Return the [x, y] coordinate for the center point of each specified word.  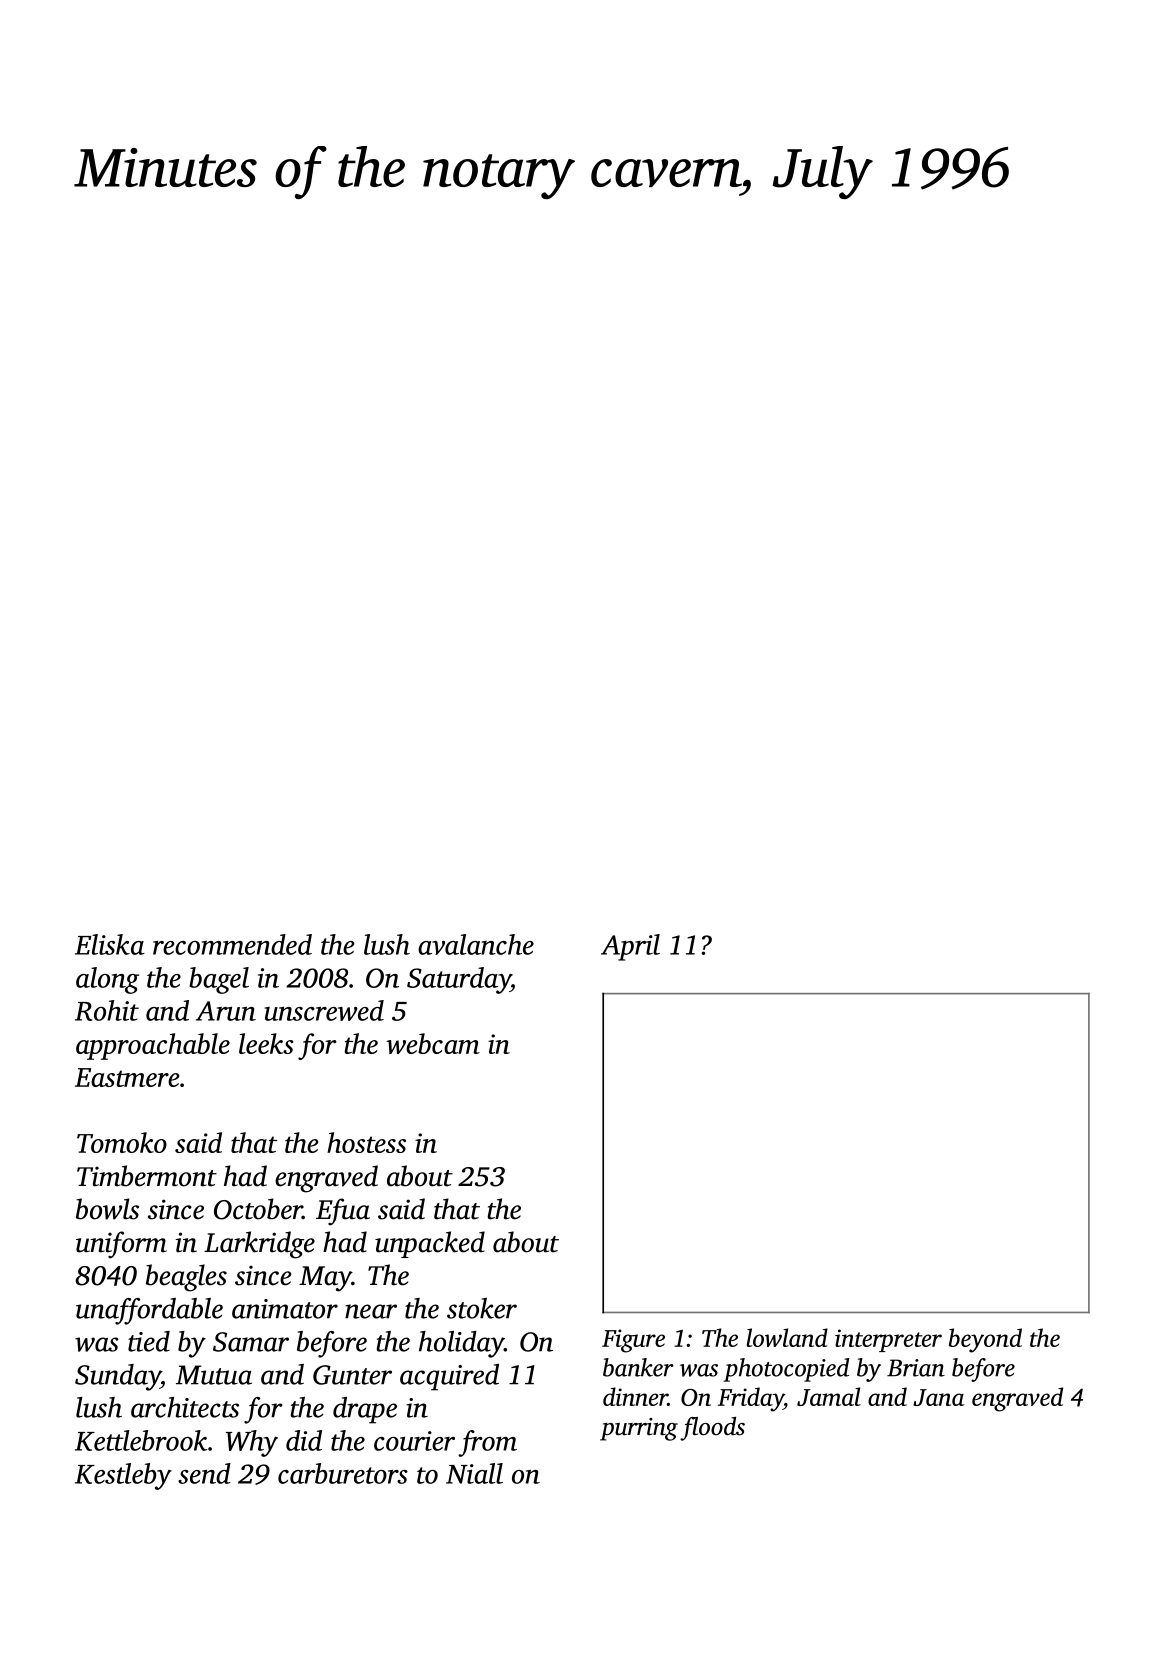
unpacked [430, 1244]
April [630, 947]
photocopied [786, 1370]
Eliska [110, 944]
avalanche [476, 944]
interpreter [888, 1340]
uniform [121, 1245]
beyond [985, 1340]
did [304, 1440]
